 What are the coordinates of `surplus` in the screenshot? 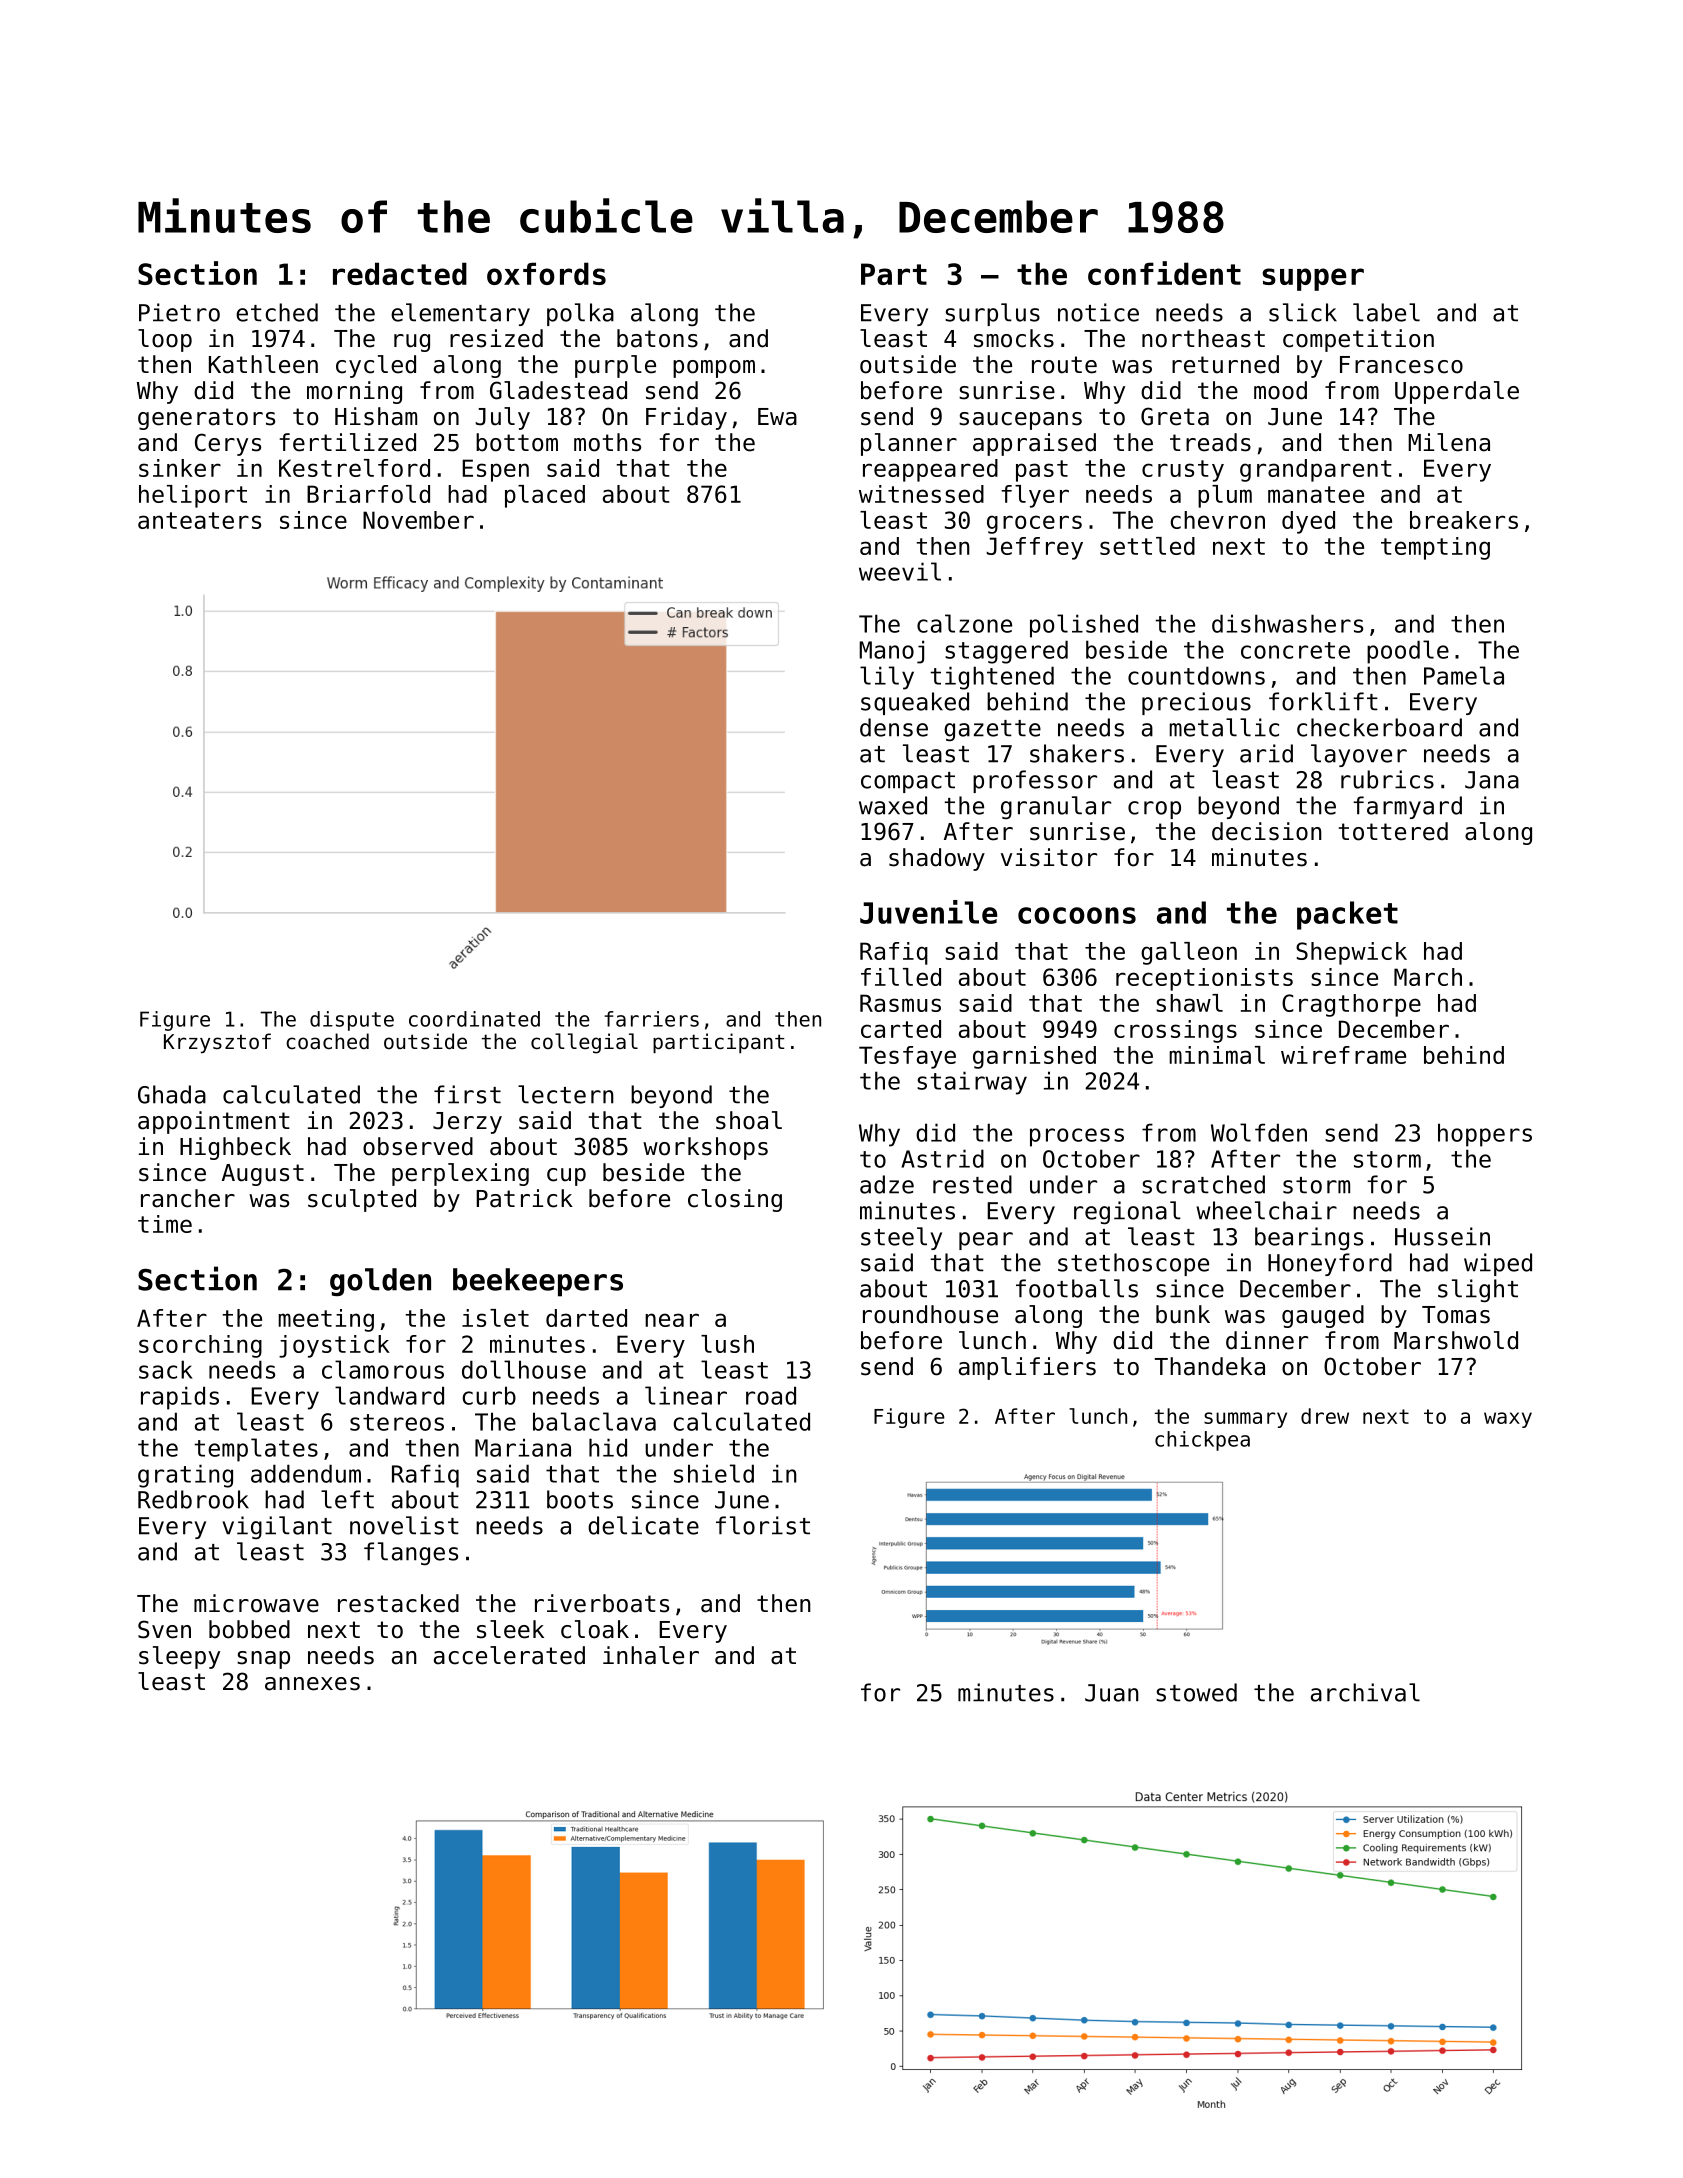 It's located at (992, 314).
